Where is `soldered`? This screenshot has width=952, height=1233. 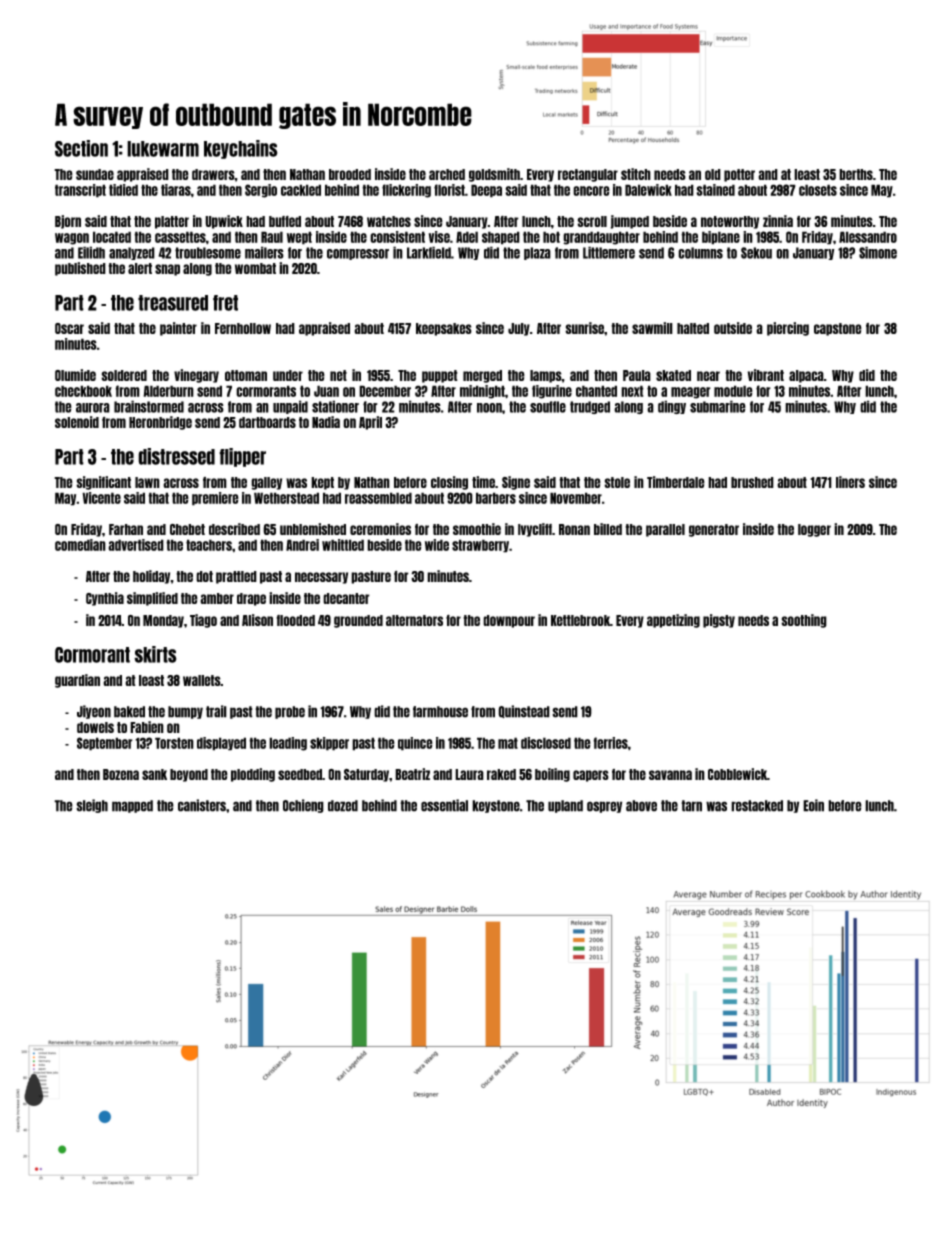
soldered is located at coordinates (124, 375).
